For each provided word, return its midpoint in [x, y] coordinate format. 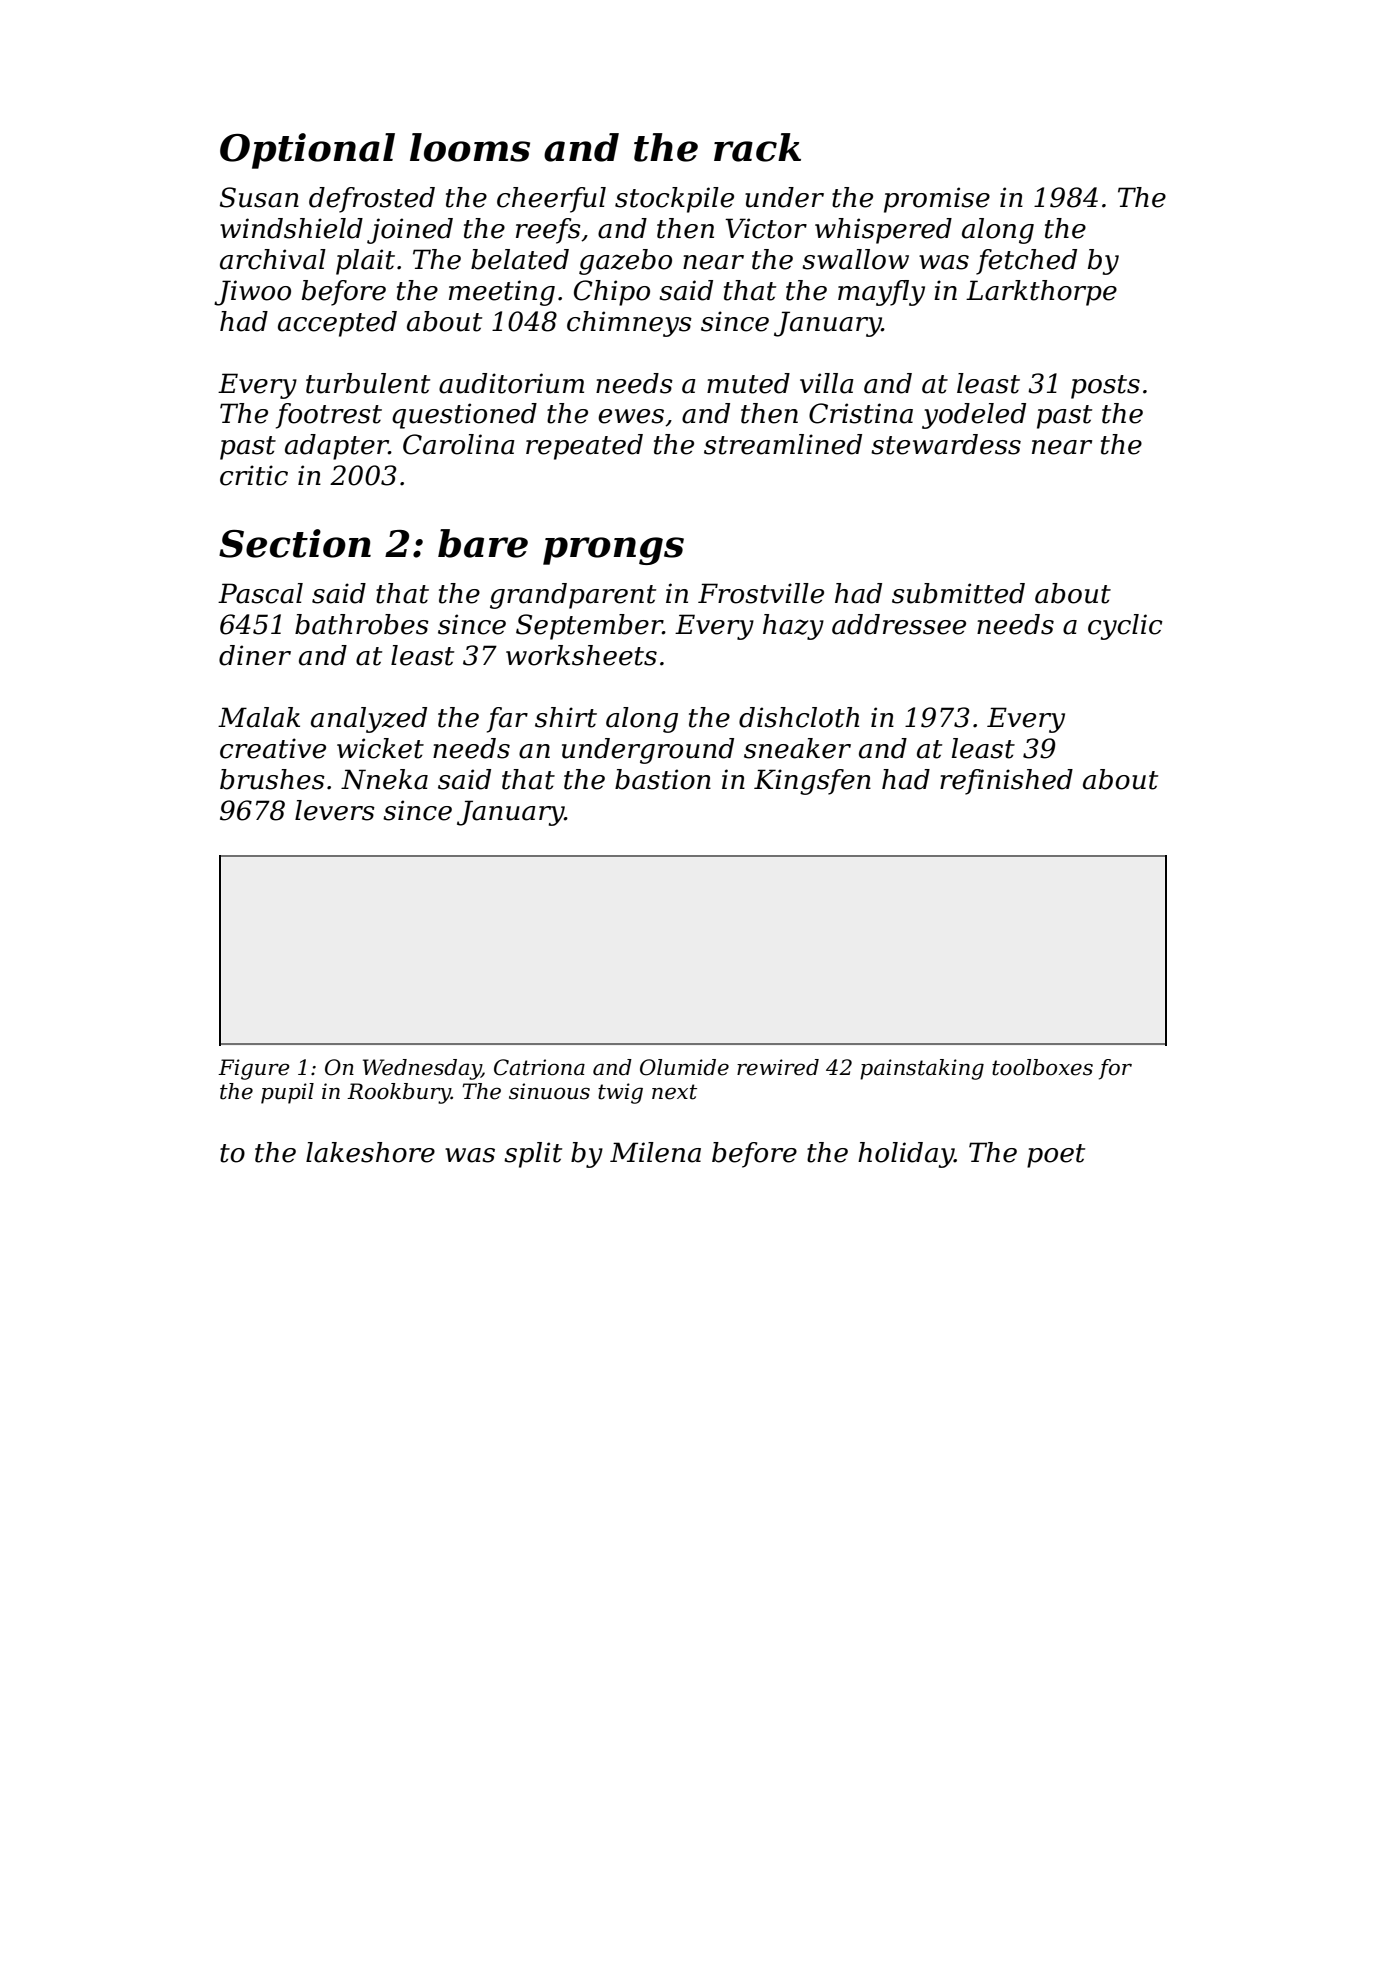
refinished [1006, 782]
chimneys [629, 324]
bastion [663, 779]
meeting [502, 293]
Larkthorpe [1041, 293]
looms [470, 147]
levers [335, 810]
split [533, 1155]
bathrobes [362, 624]
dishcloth [799, 717]
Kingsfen [812, 782]
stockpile [674, 200]
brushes [272, 779]
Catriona [539, 1067]
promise [937, 200]
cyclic [1125, 627]
